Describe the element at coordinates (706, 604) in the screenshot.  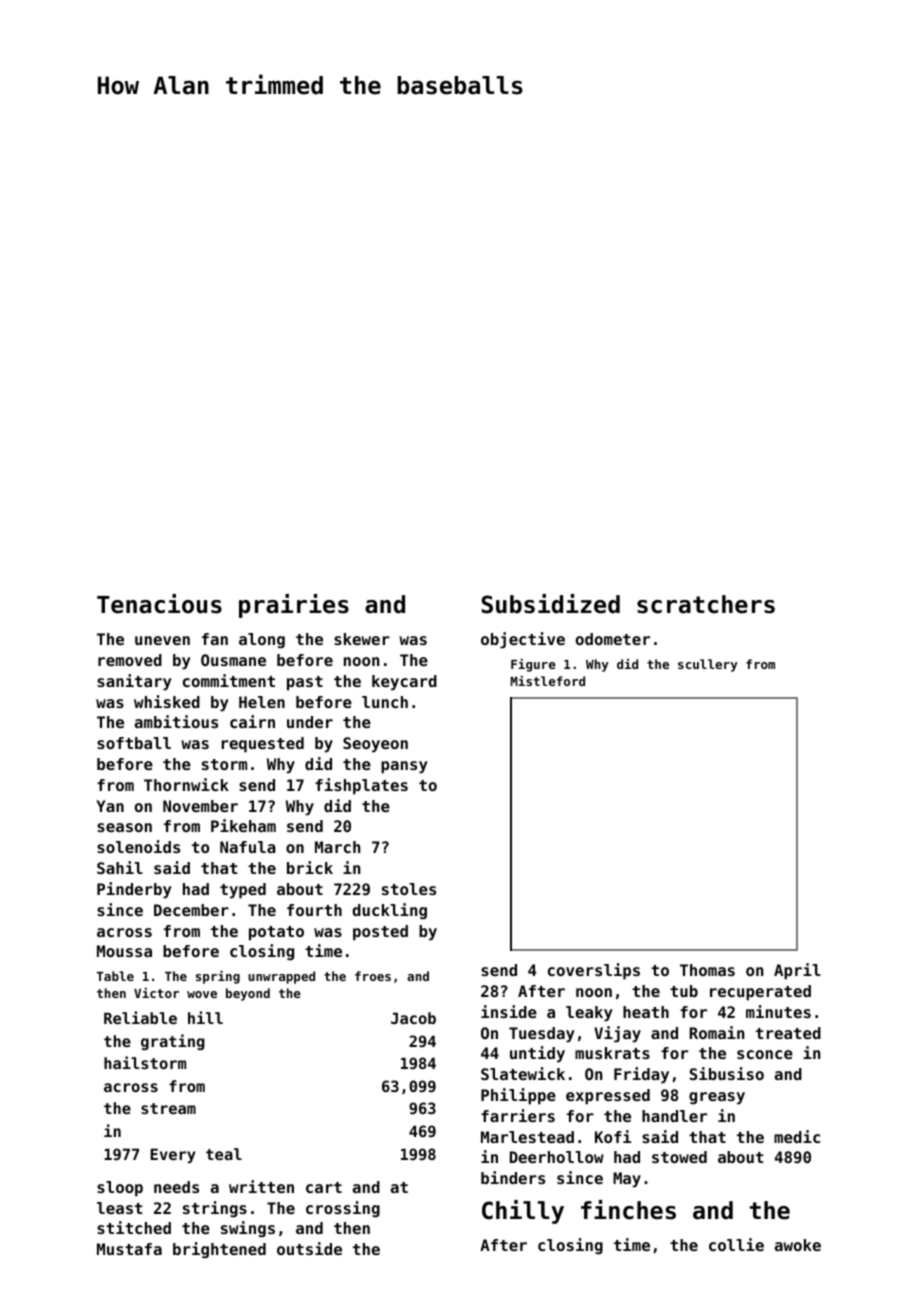
I see `scratchers` at that location.
